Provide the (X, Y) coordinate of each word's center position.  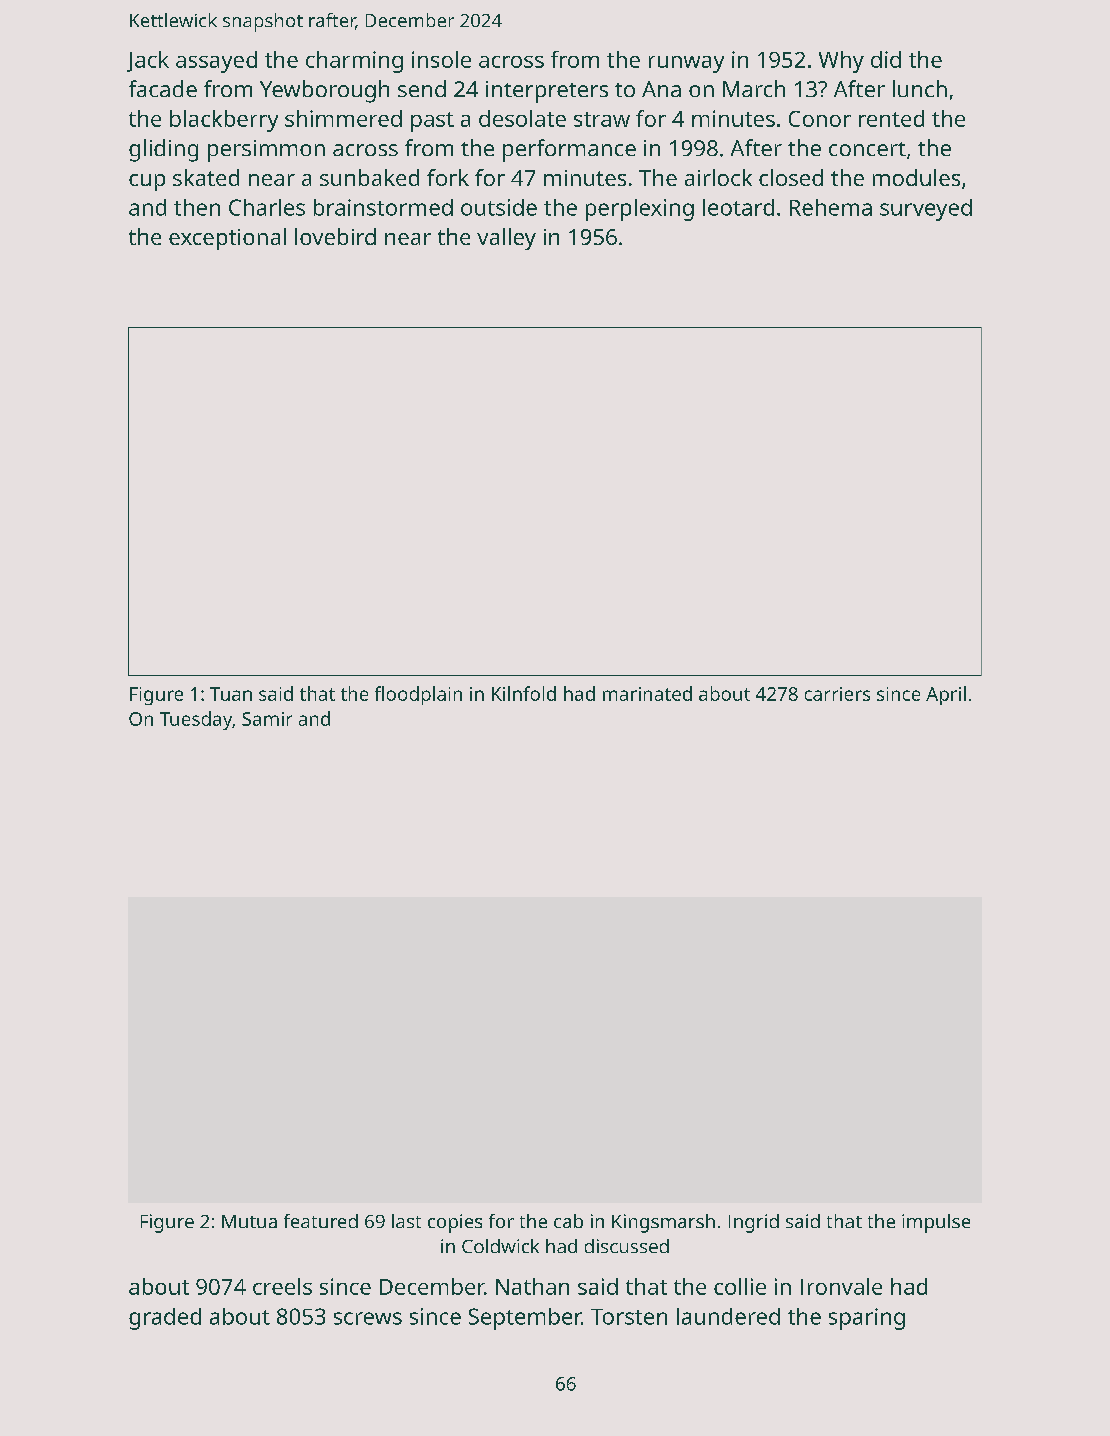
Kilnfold (524, 693)
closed (791, 177)
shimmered (343, 118)
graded (165, 1319)
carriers (837, 694)
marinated (647, 693)
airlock (718, 177)
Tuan (231, 694)
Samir (267, 719)
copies (455, 1223)
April (946, 695)
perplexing (640, 210)
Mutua (249, 1221)
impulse (936, 1223)
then (197, 207)
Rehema (831, 207)
